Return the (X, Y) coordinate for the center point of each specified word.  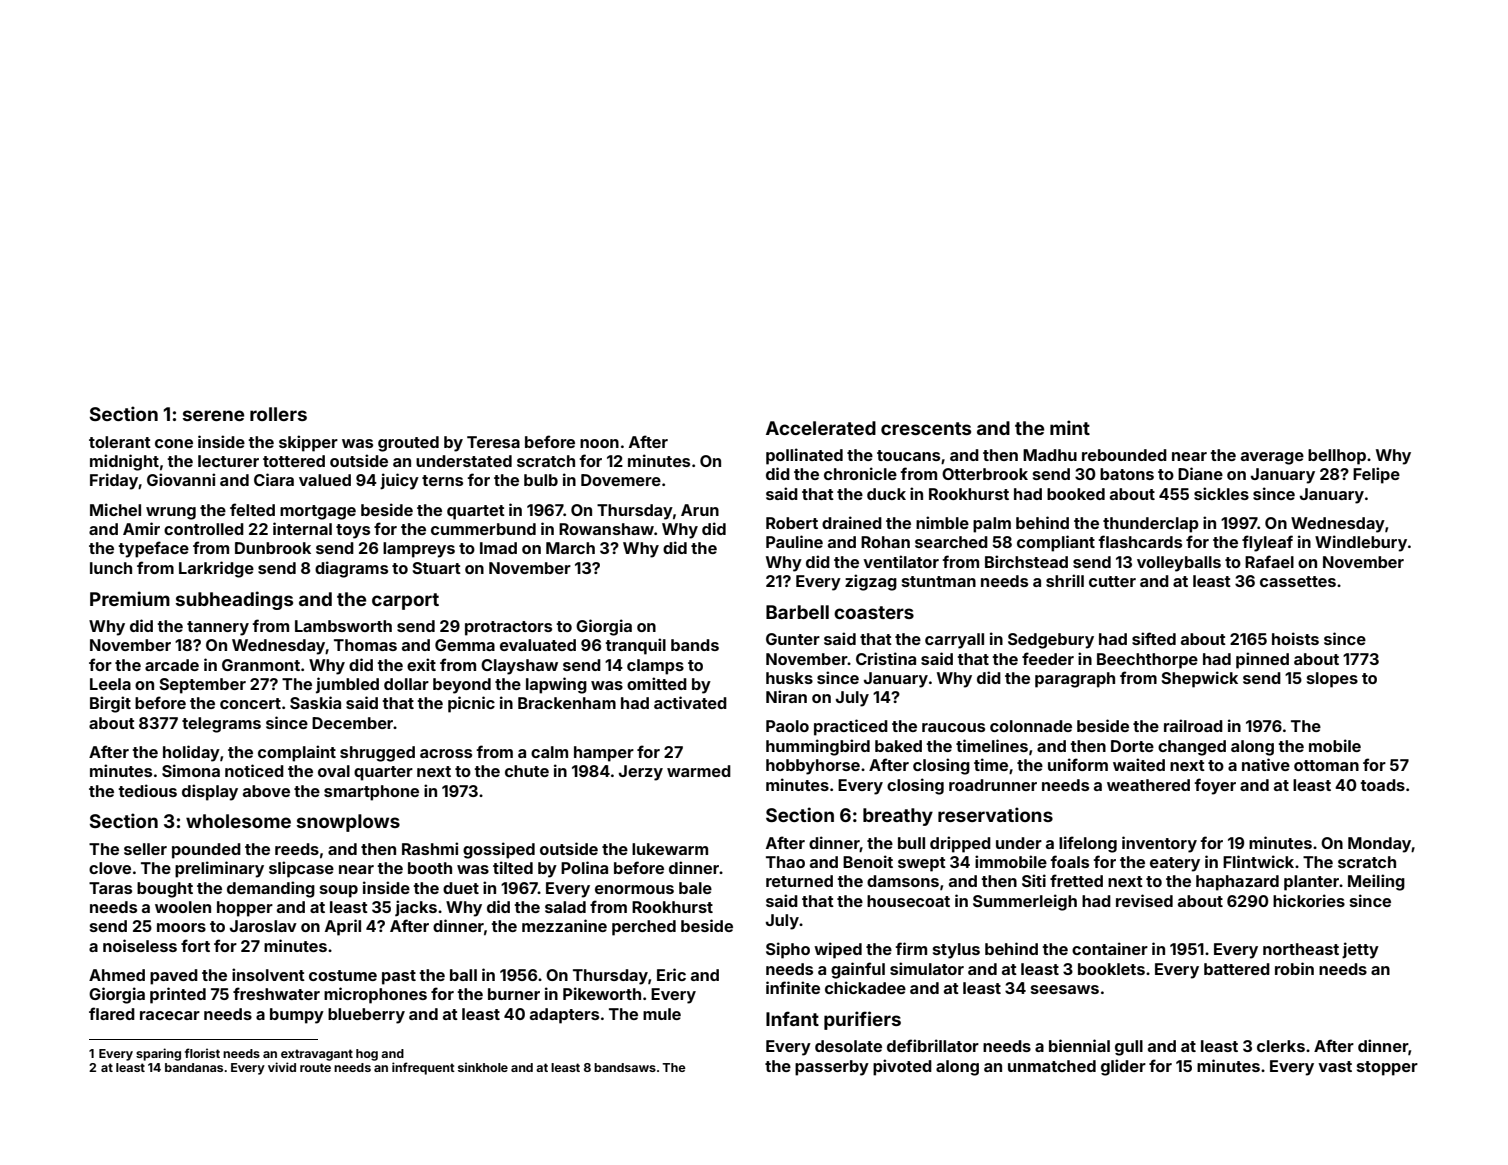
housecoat (908, 901)
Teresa (493, 442)
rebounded (1124, 455)
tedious (147, 790)
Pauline (794, 541)
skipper (308, 443)
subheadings (234, 600)
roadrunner (993, 785)
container (1110, 948)
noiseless (140, 945)
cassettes (1298, 581)
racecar (170, 1015)
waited (1139, 764)
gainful (858, 970)
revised (1144, 900)
